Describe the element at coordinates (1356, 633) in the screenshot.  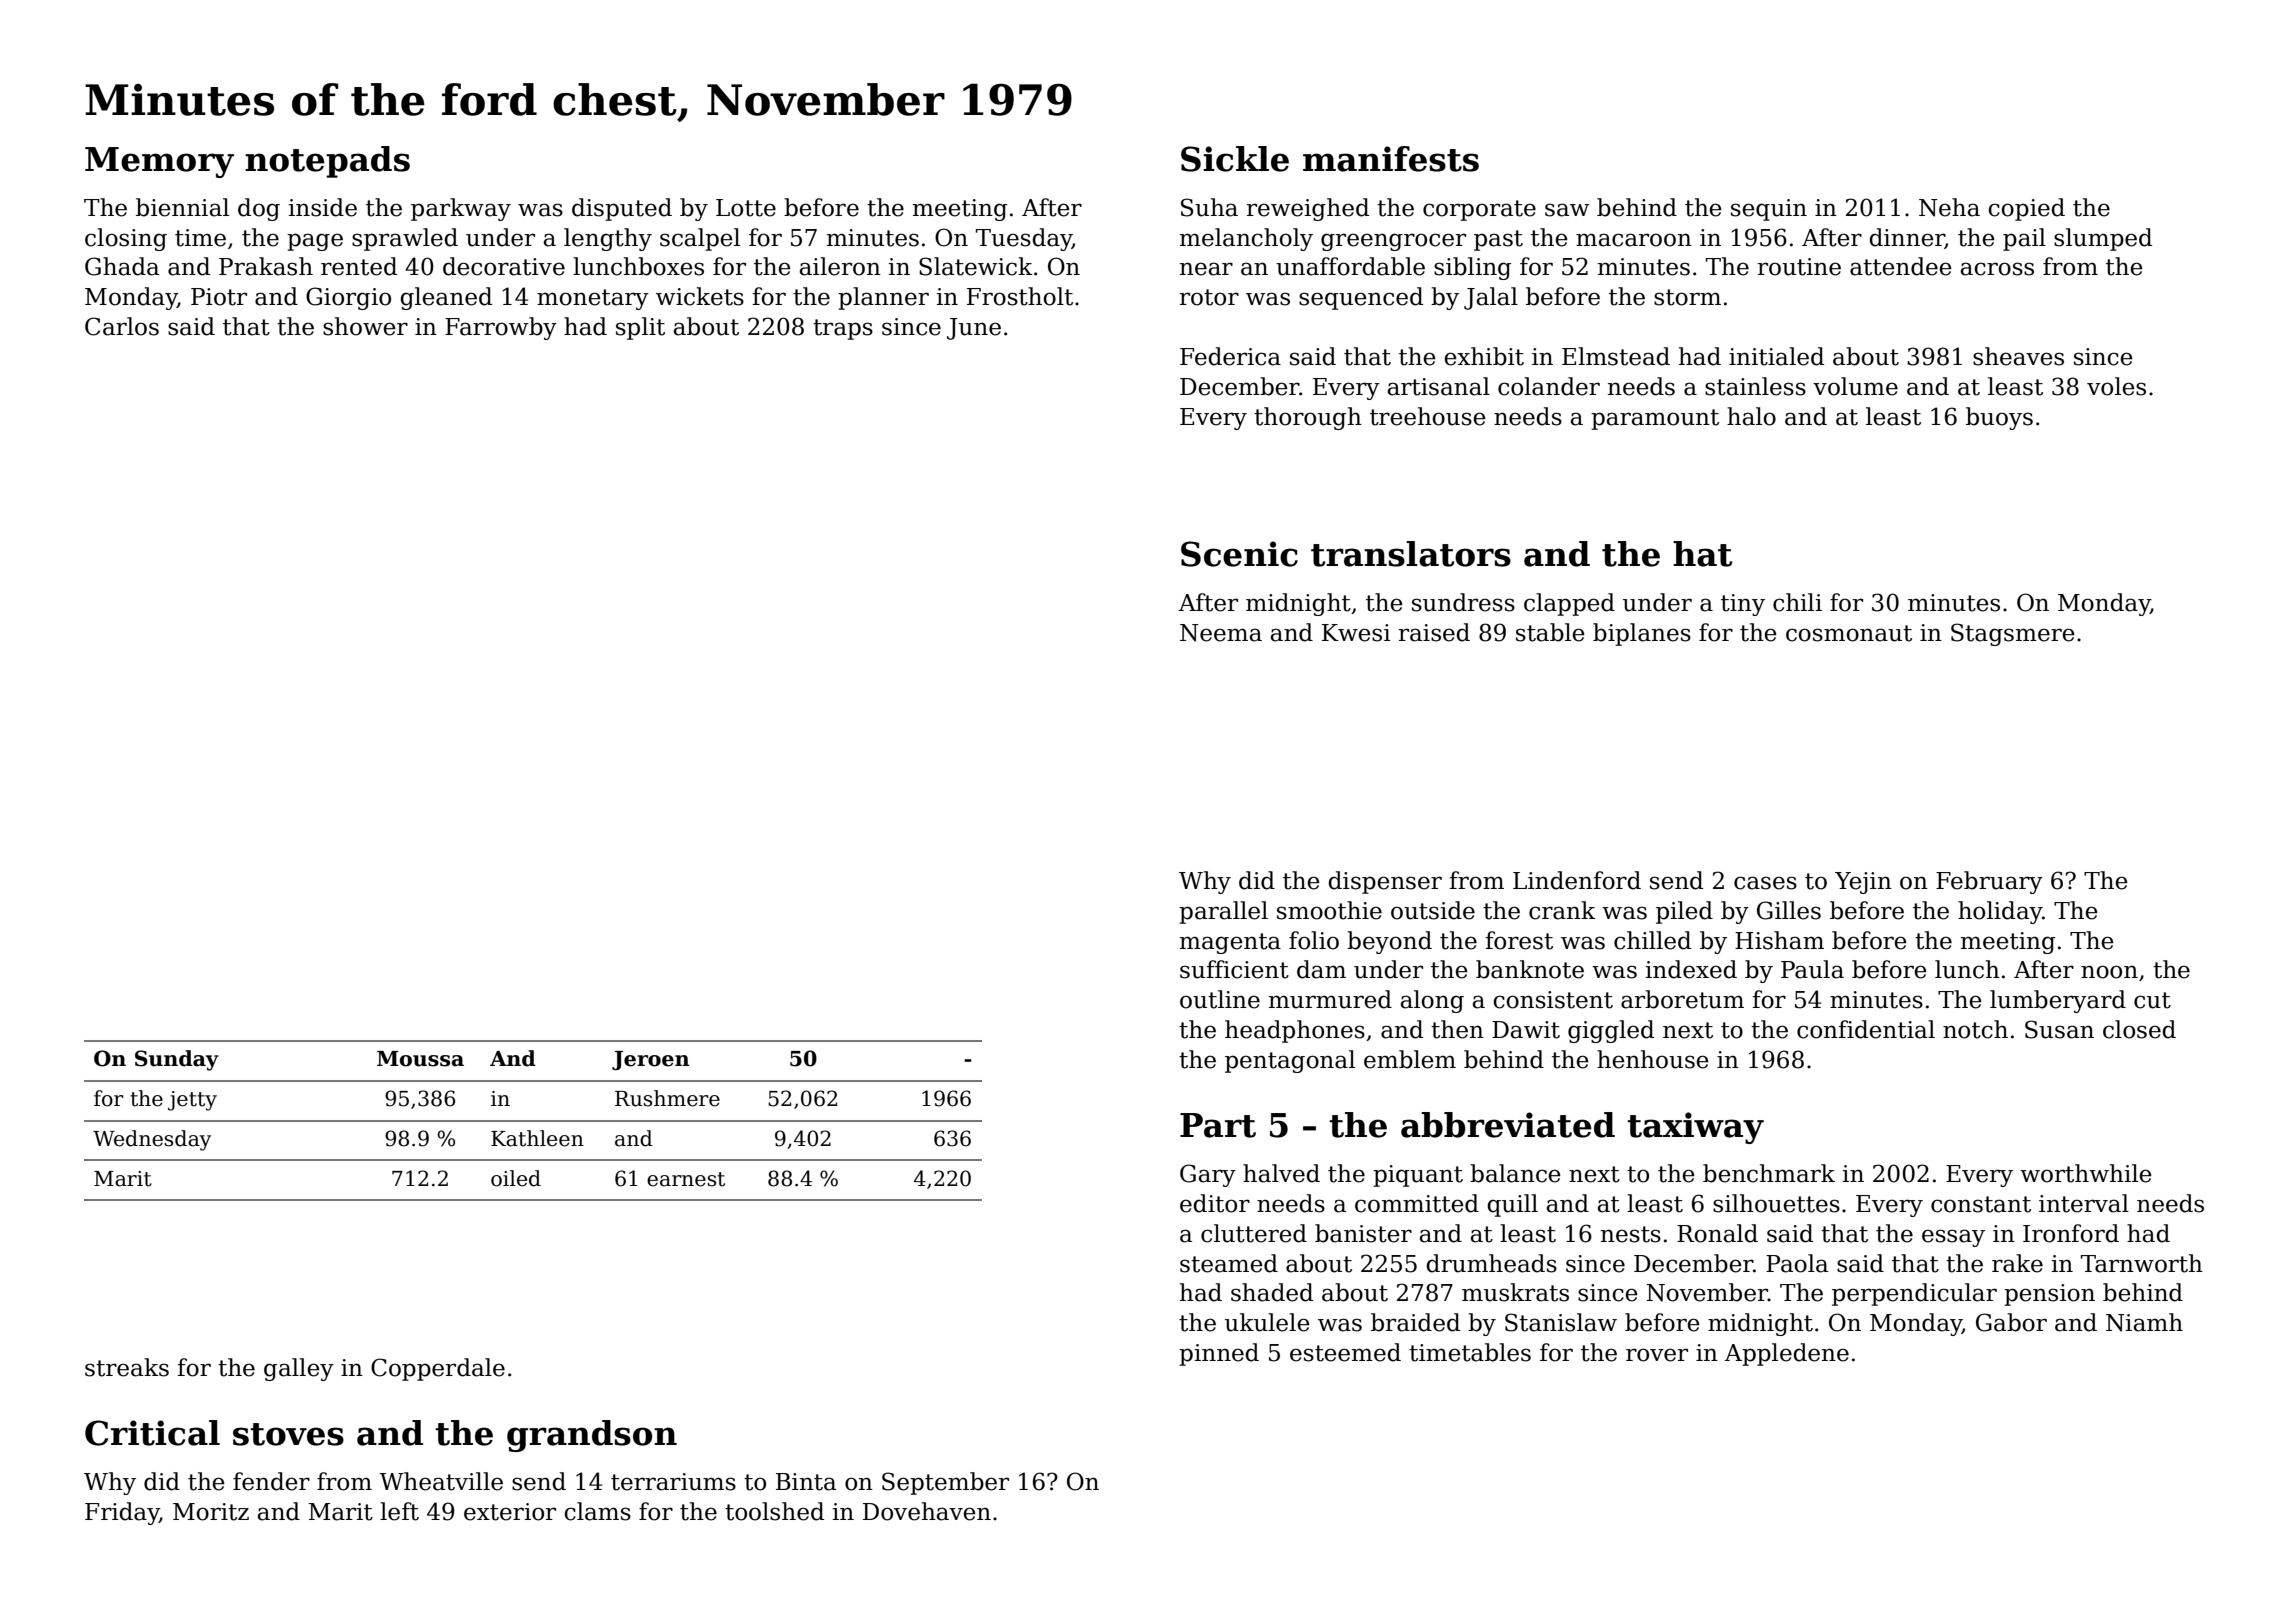
I see `Kwesi` at that location.
